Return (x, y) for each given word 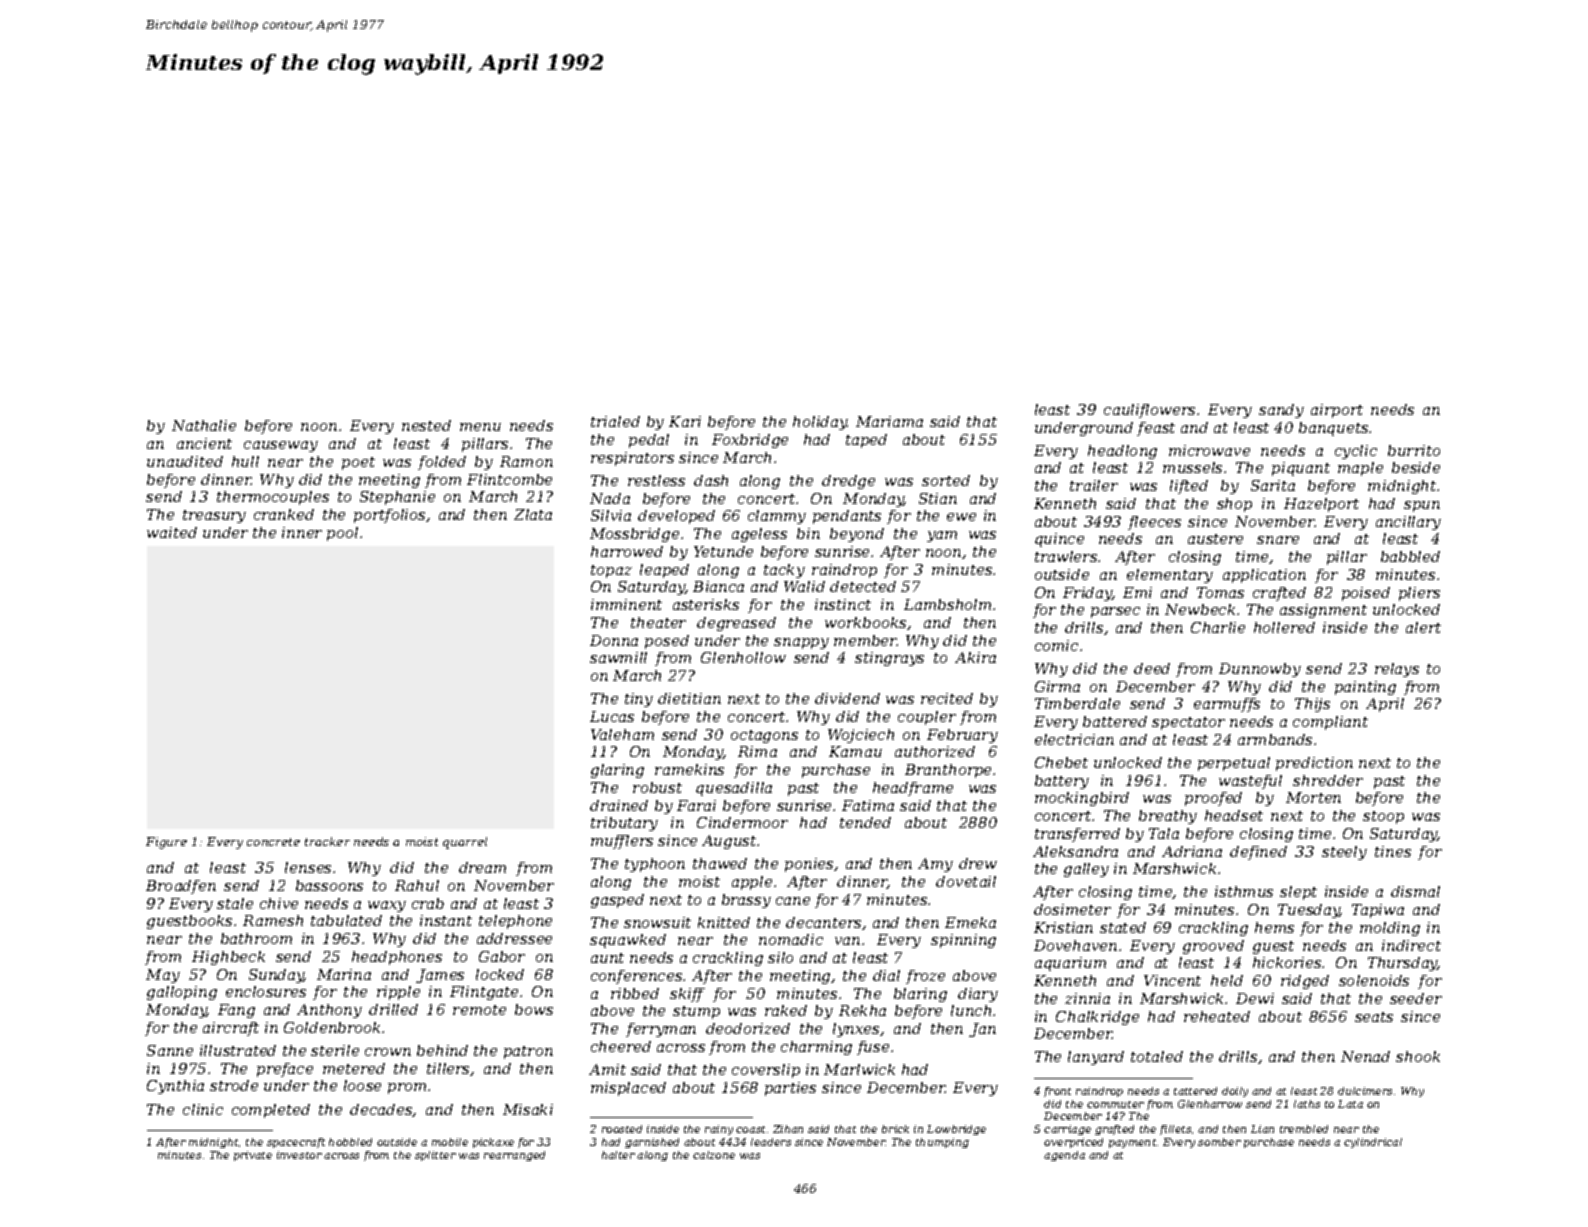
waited (172, 532)
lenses (308, 867)
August (729, 842)
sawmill (618, 657)
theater (658, 622)
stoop (1383, 817)
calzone (714, 1155)
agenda (1064, 1156)
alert (1423, 627)
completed (271, 1111)
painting (1365, 688)
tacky (784, 571)
